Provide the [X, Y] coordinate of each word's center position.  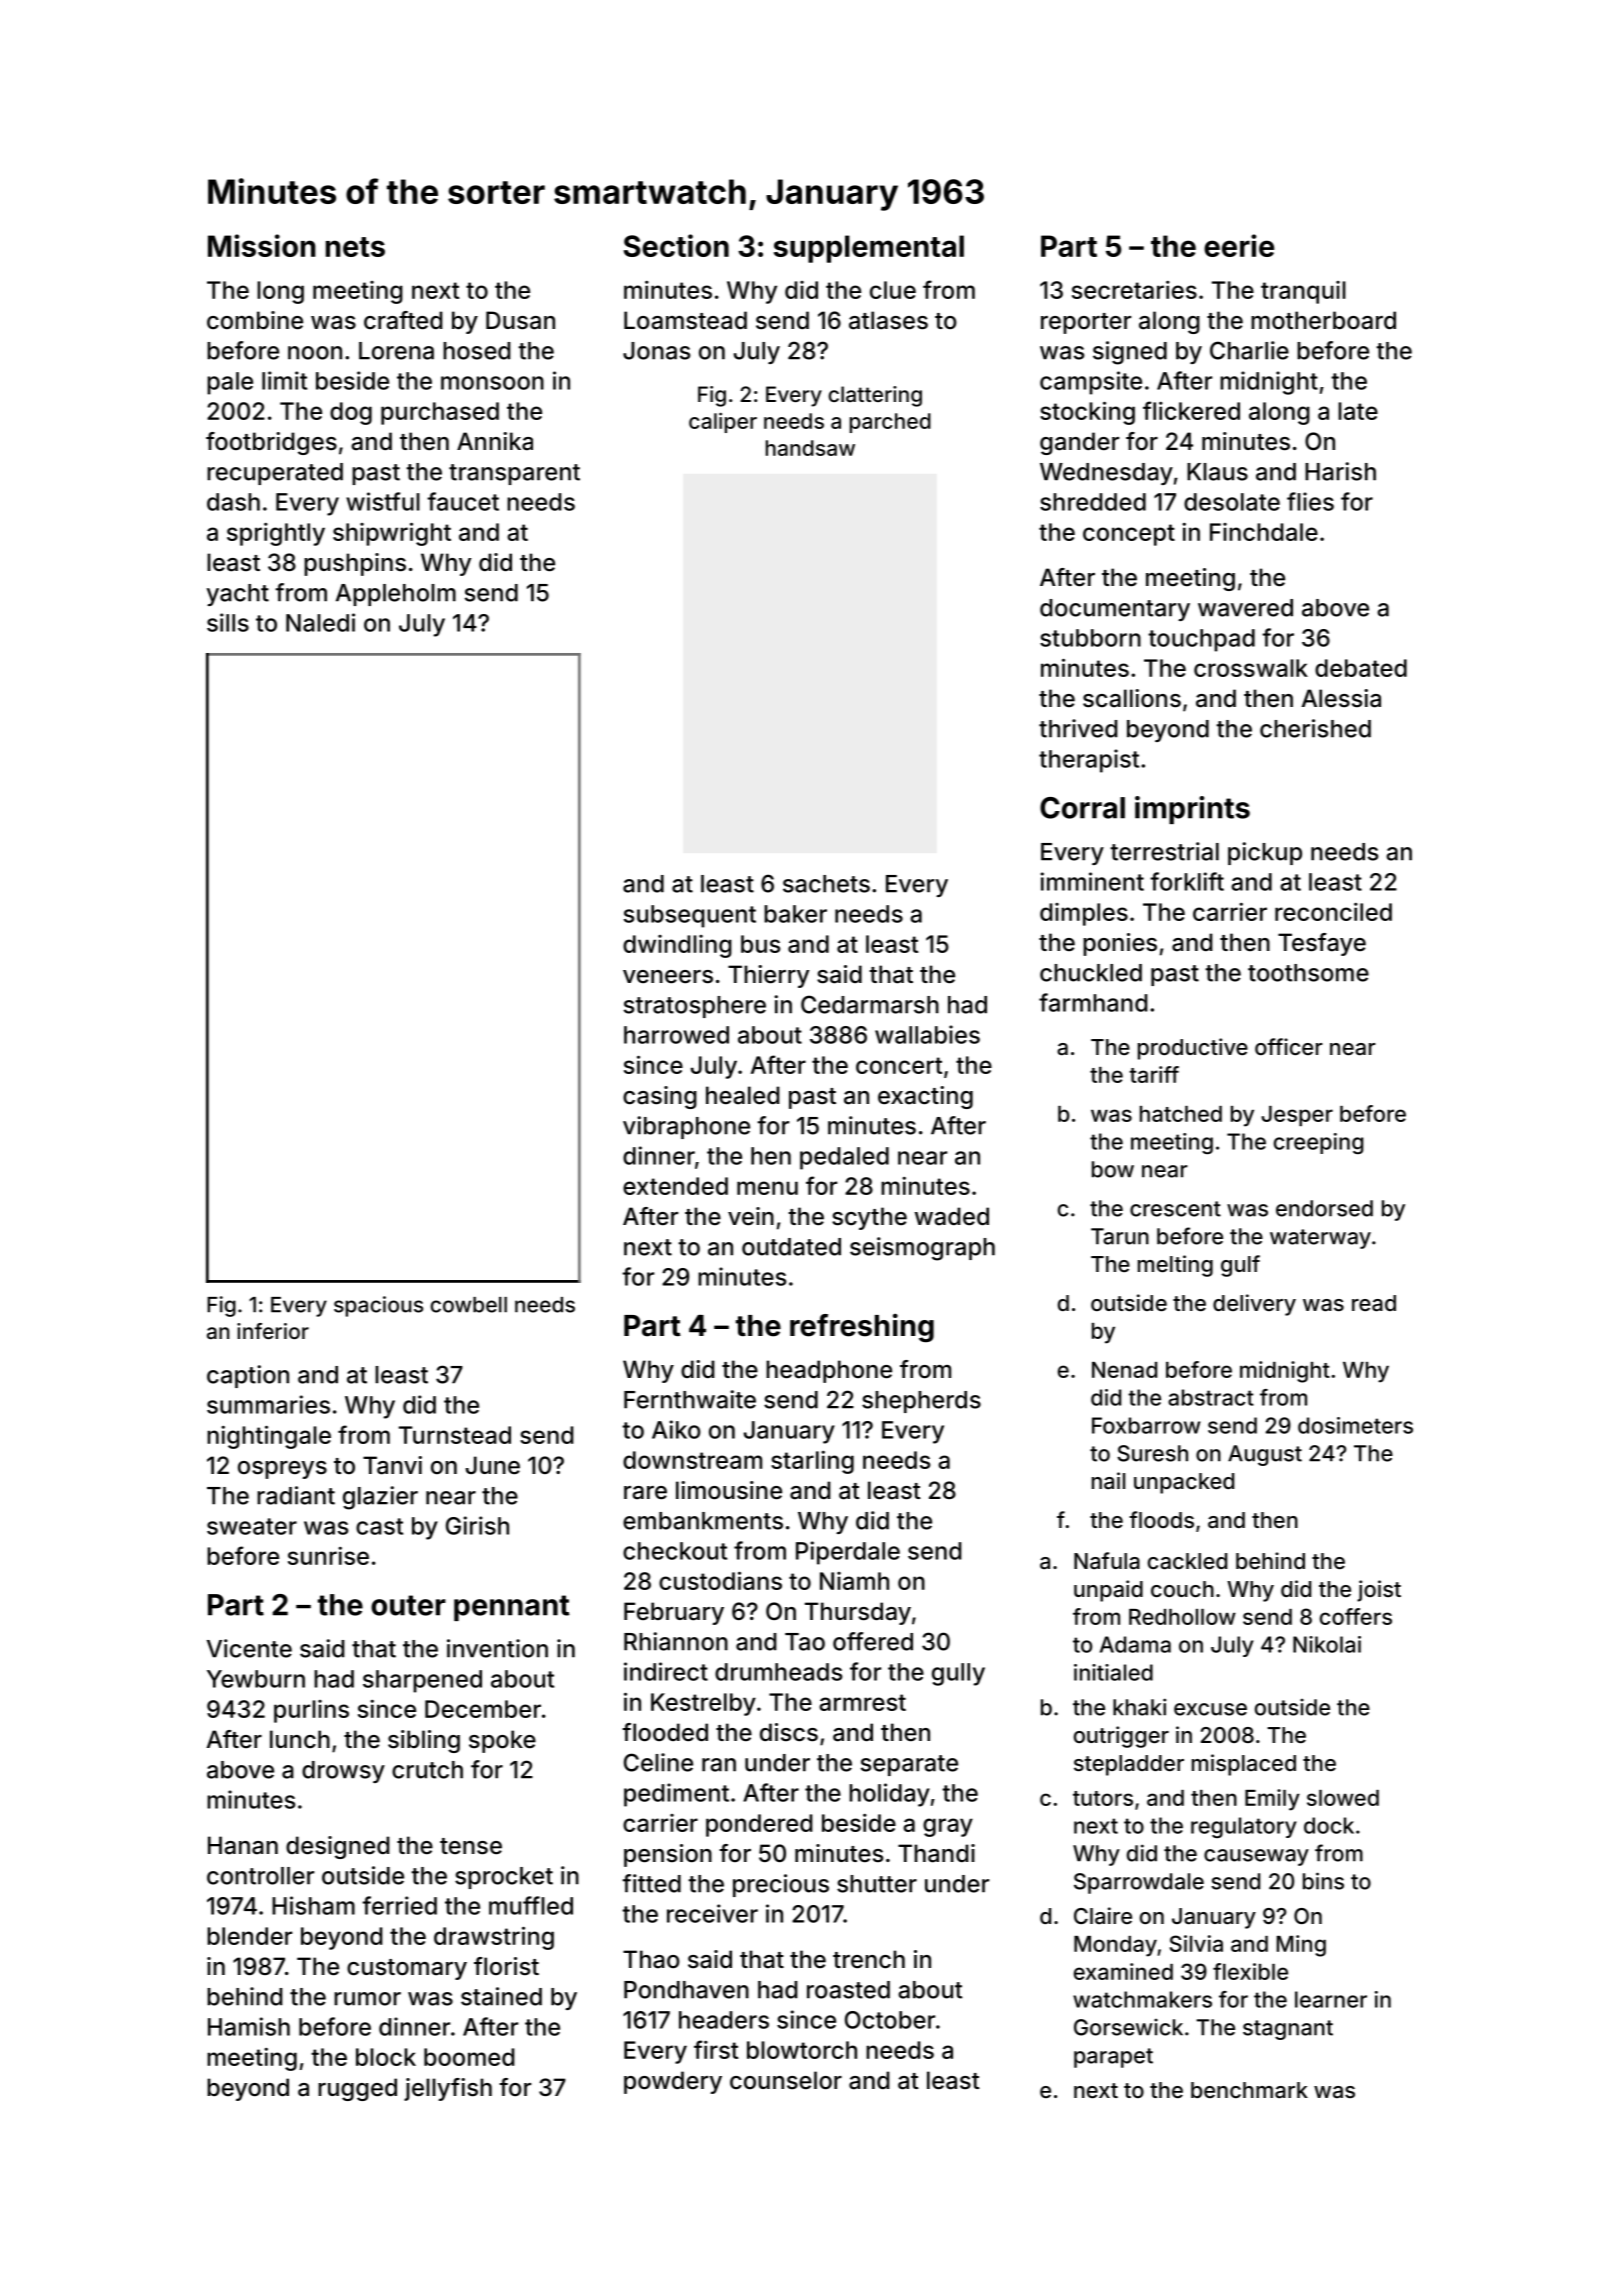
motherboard [1323, 320]
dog [351, 413]
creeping [1318, 1143]
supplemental [869, 249]
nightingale [269, 1437]
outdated [791, 1247]
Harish [1340, 471]
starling [812, 1462]
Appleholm [396, 595]
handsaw [810, 448]
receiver [712, 1913]
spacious [378, 1306]
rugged [357, 2089]
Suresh [1152, 1453]
